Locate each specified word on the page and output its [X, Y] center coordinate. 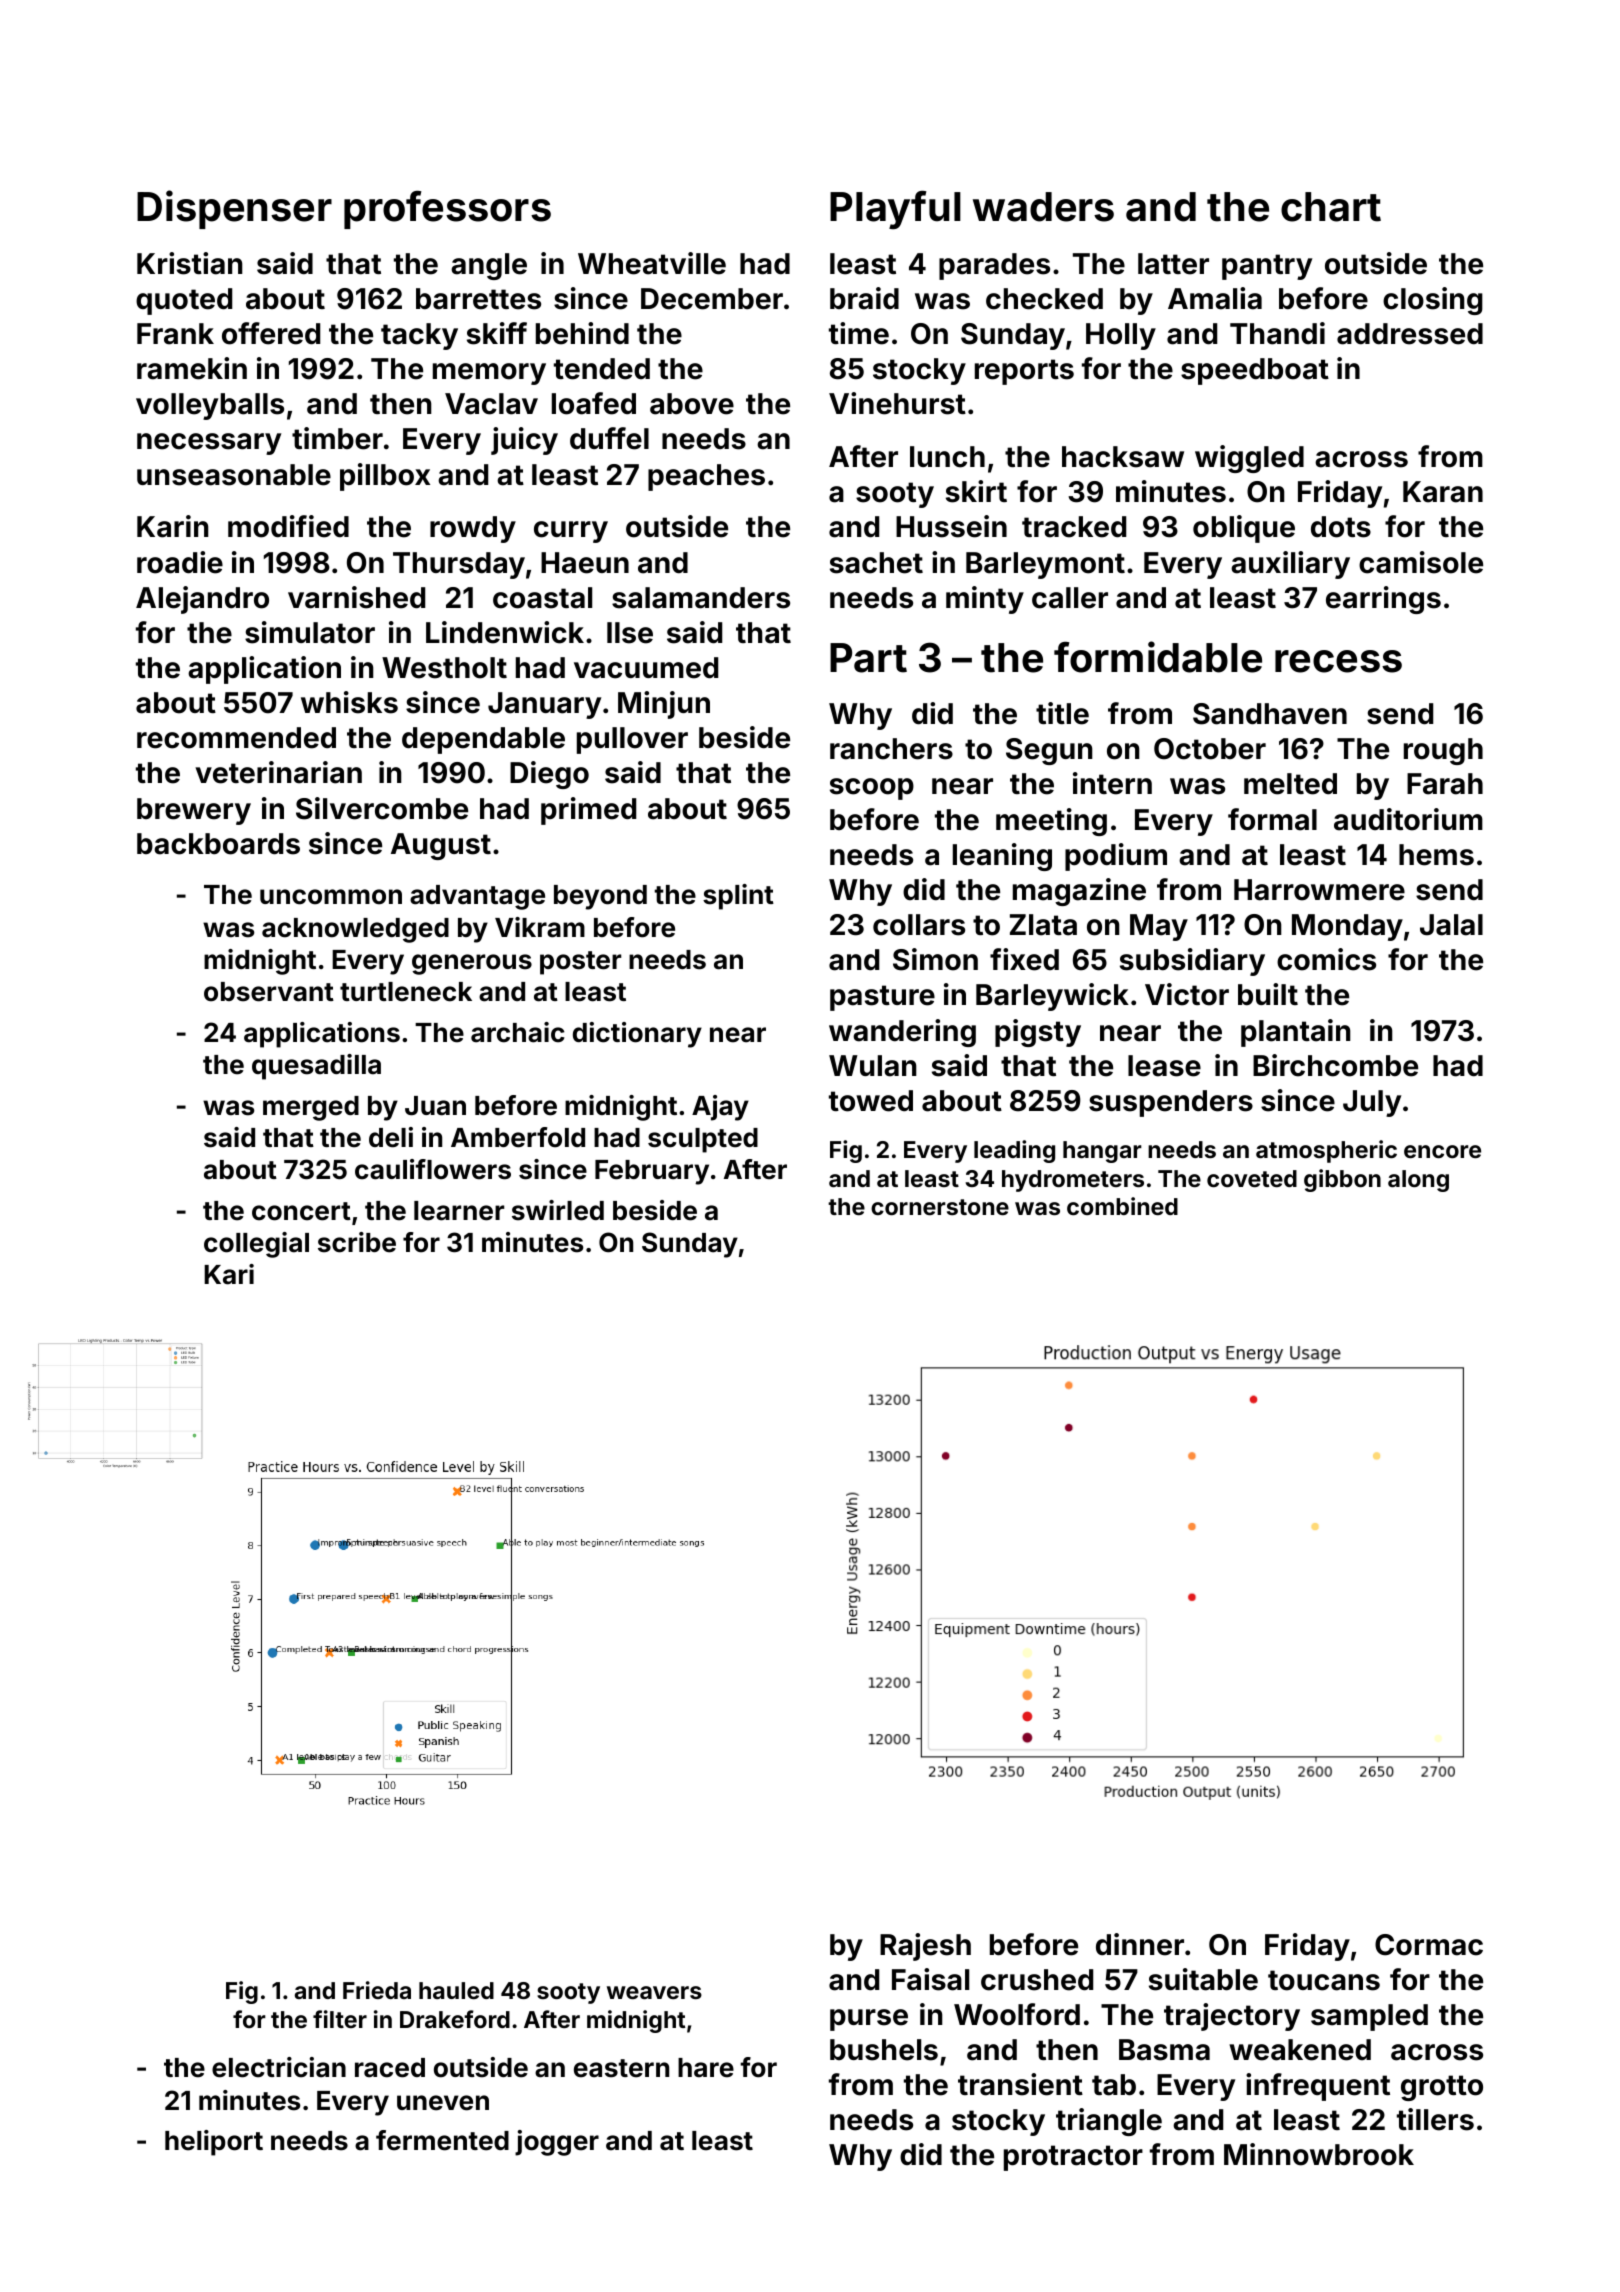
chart [1331, 207]
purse [869, 2020]
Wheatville [652, 263]
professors [447, 210]
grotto [1442, 2088]
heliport [214, 2143]
